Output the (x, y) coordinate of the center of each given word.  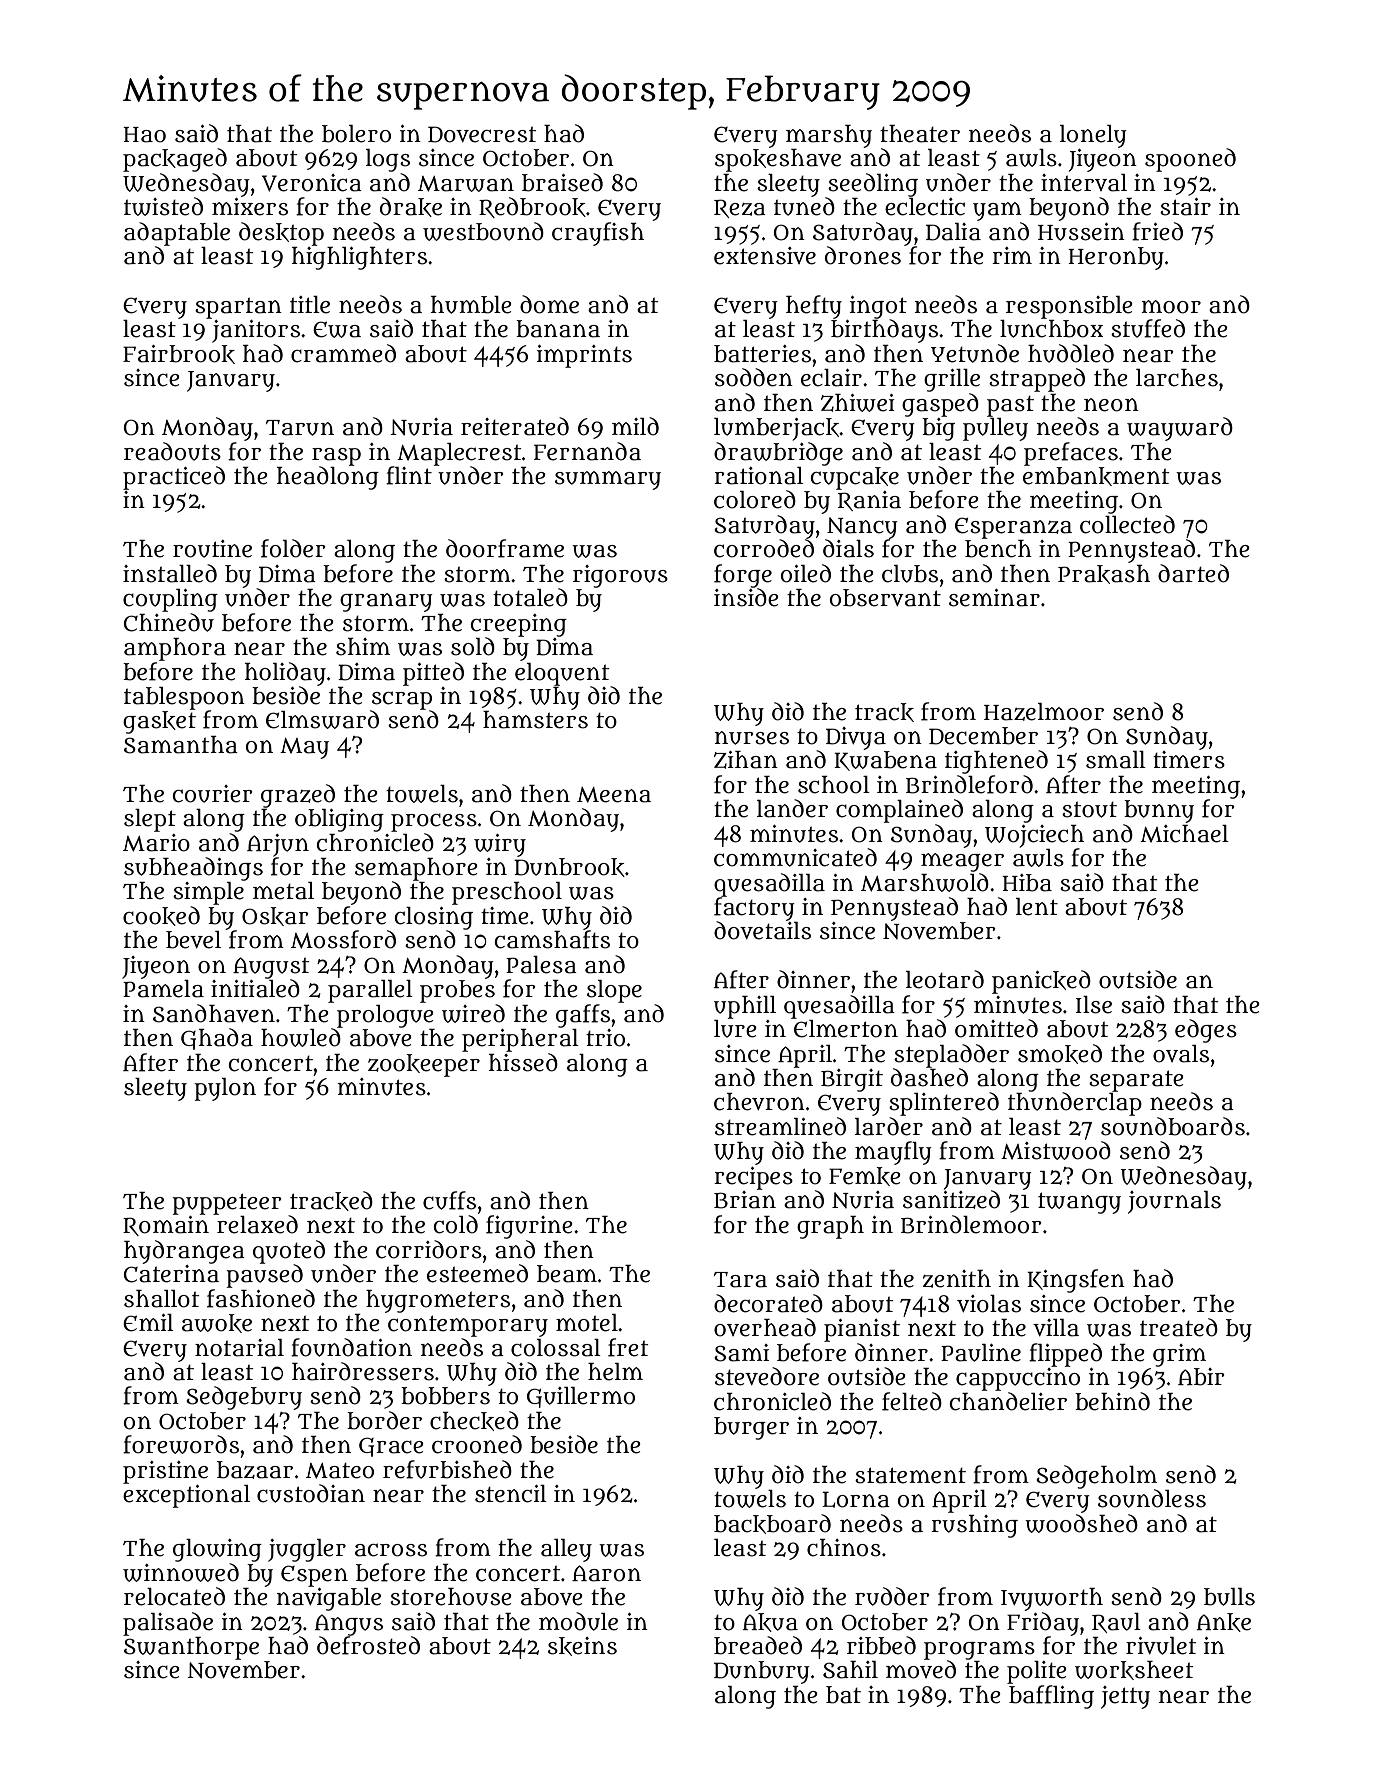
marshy (829, 136)
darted (1193, 573)
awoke (217, 1323)
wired (473, 1013)
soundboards (1173, 1126)
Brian (745, 1200)
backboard (772, 1524)
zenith (957, 1279)
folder (293, 548)
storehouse (451, 1597)
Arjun (278, 845)
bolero (356, 134)
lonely (1093, 136)
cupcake (855, 478)
